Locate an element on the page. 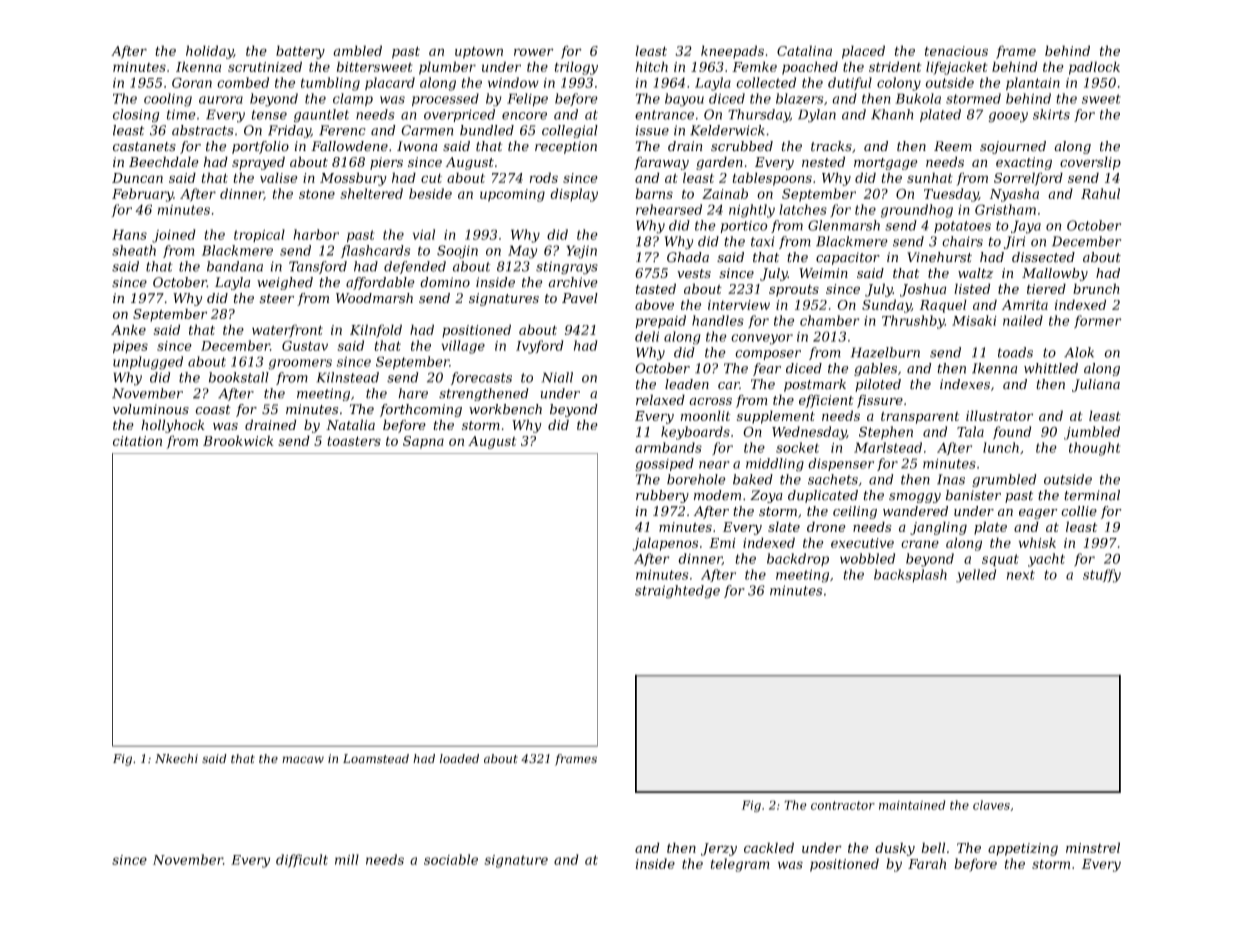 This document has width=1233, height=952. Farah is located at coordinates (927, 863).
